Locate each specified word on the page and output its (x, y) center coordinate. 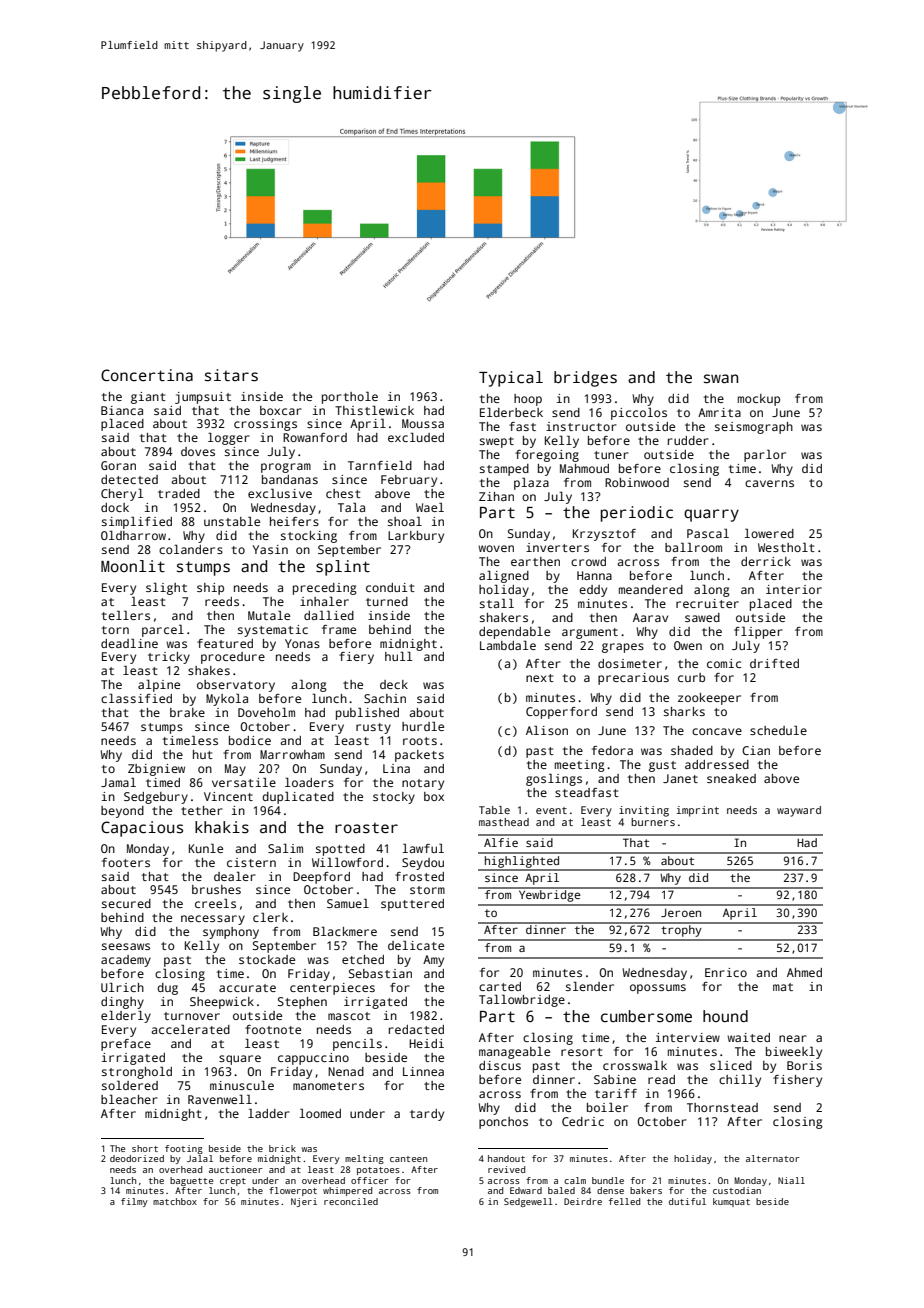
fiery (356, 658)
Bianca (122, 410)
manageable (514, 1053)
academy (126, 961)
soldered (130, 1085)
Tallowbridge (522, 1001)
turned (387, 601)
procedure (233, 658)
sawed (702, 617)
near (793, 1038)
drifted (774, 663)
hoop (528, 400)
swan (721, 379)
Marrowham (292, 754)
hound (725, 1016)
